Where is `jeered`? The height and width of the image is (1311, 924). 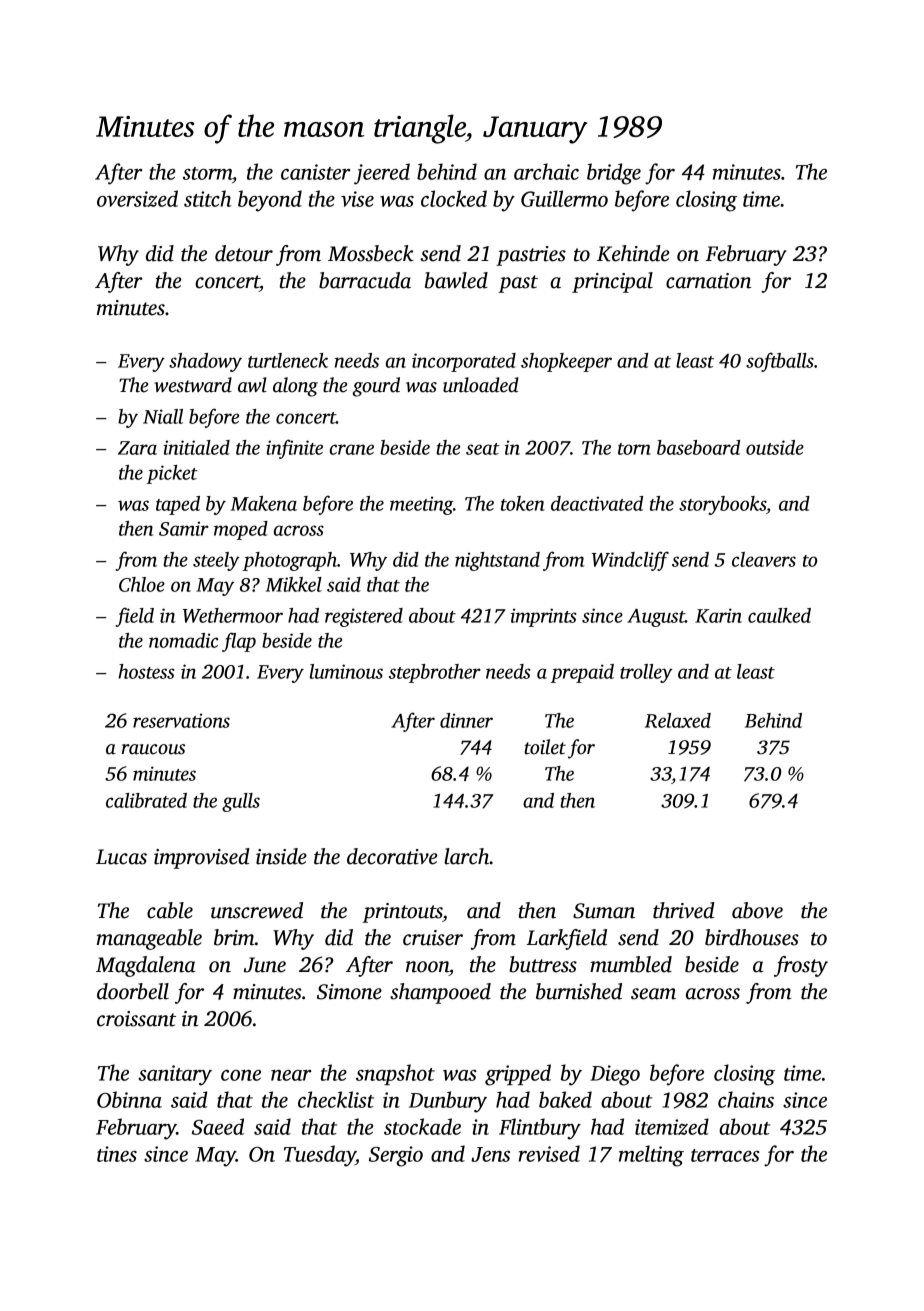
jeered is located at coordinates (382, 174).
